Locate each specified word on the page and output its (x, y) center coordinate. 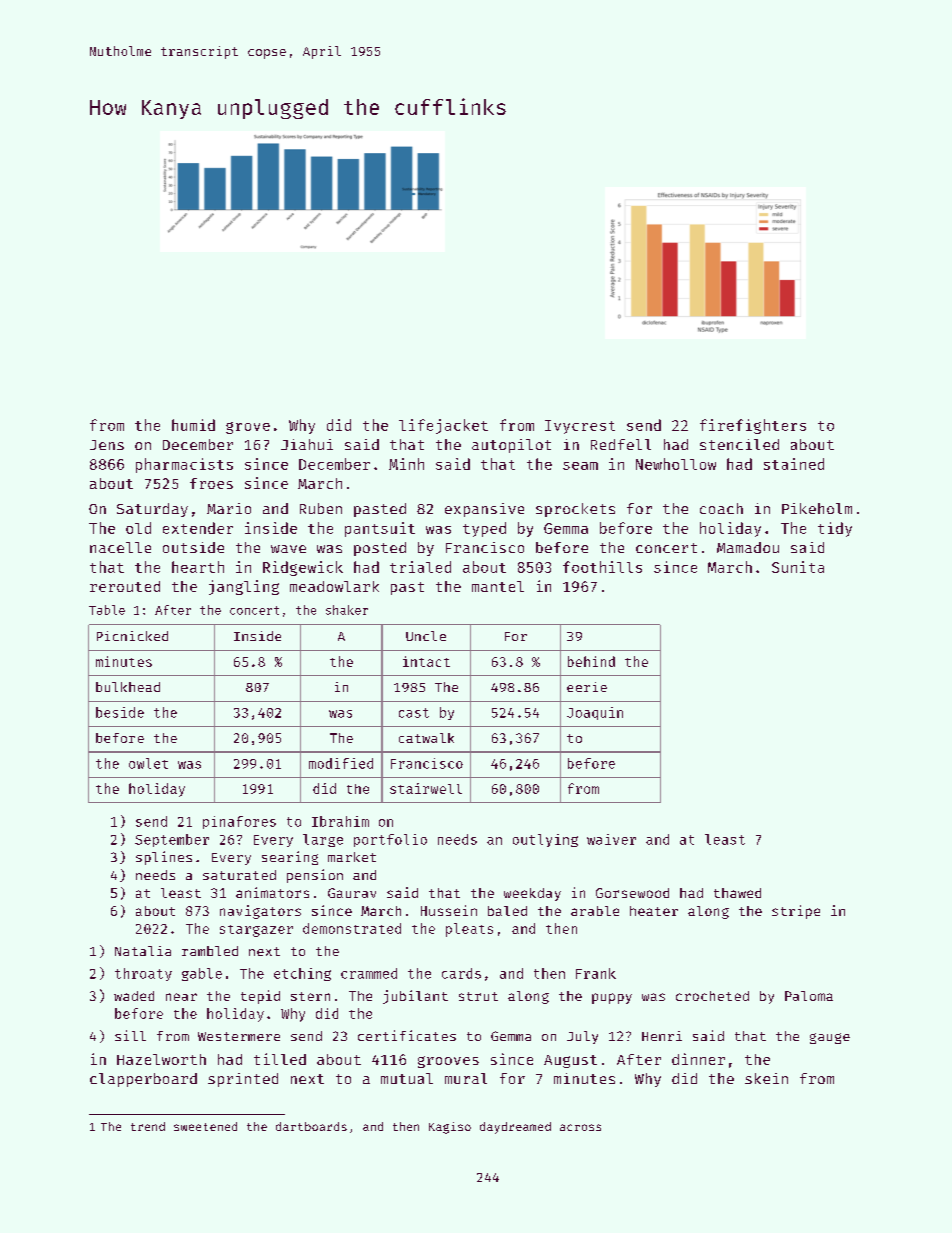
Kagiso (450, 1128)
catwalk (426, 738)
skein (766, 1078)
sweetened (205, 1126)
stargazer (256, 931)
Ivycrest (580, 427)
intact (426, 661)
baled (507, 911)
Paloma (809, 996)
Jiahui (307, 444)
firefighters (753, 426)
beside (120, 712)
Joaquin (595, 713)
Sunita (798, 567)
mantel (498, 586)
